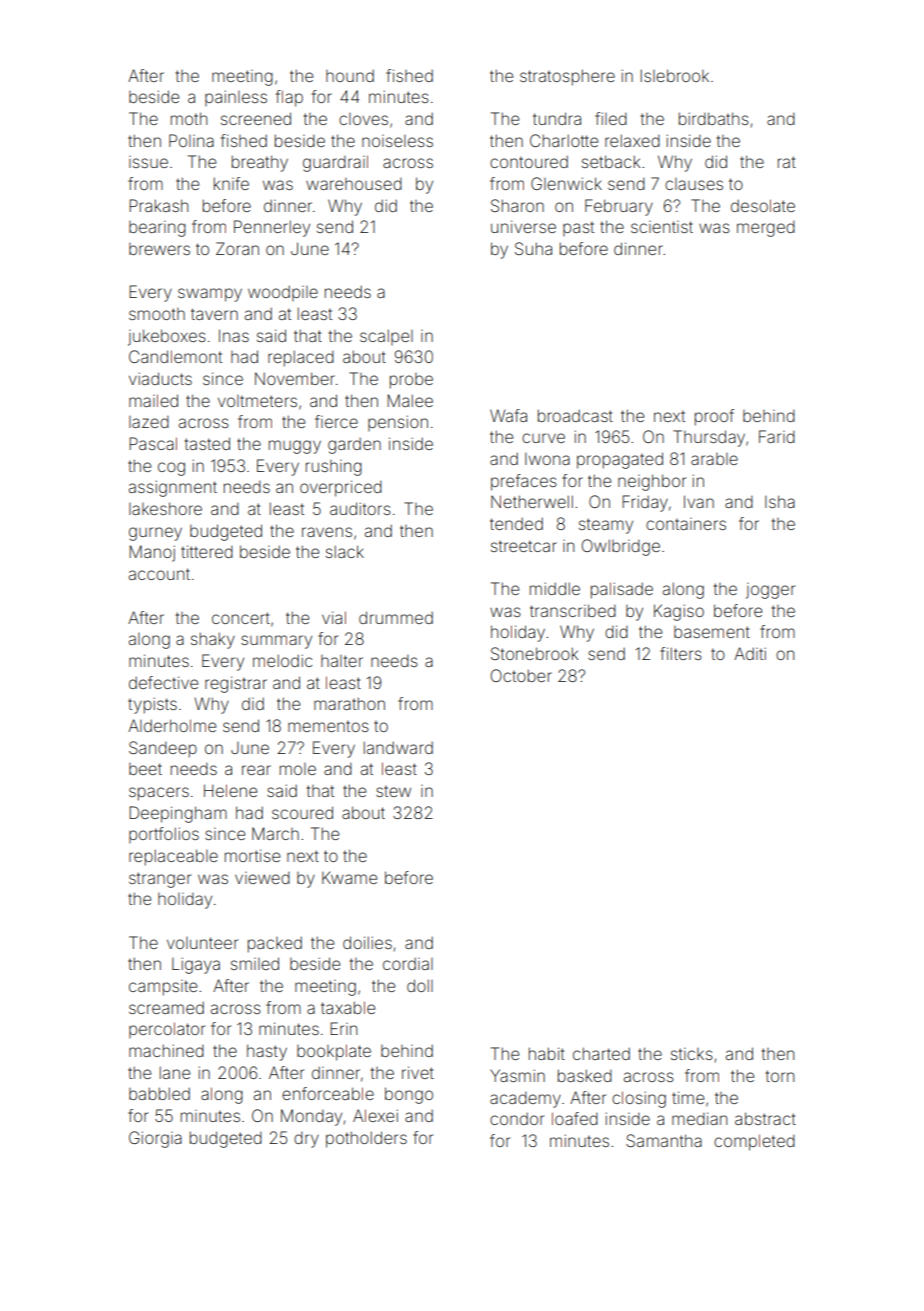 This screenshot has height=1311, width=924. Describe the element at coordinates (712, 632) in the screenshot. I see `basement` at that location.
